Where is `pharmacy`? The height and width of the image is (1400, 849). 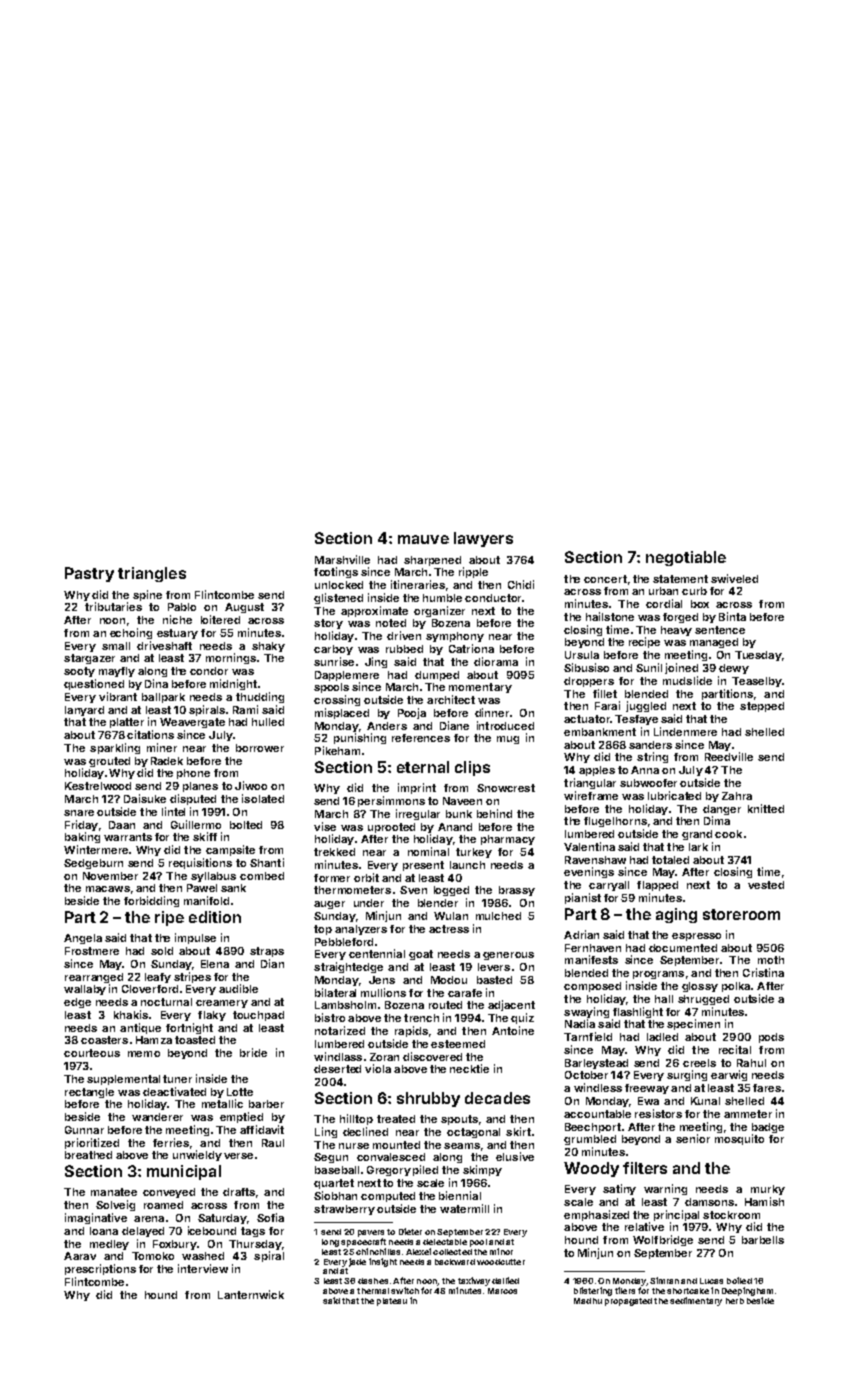
pharmacy is located at coordinates (508, 840).
